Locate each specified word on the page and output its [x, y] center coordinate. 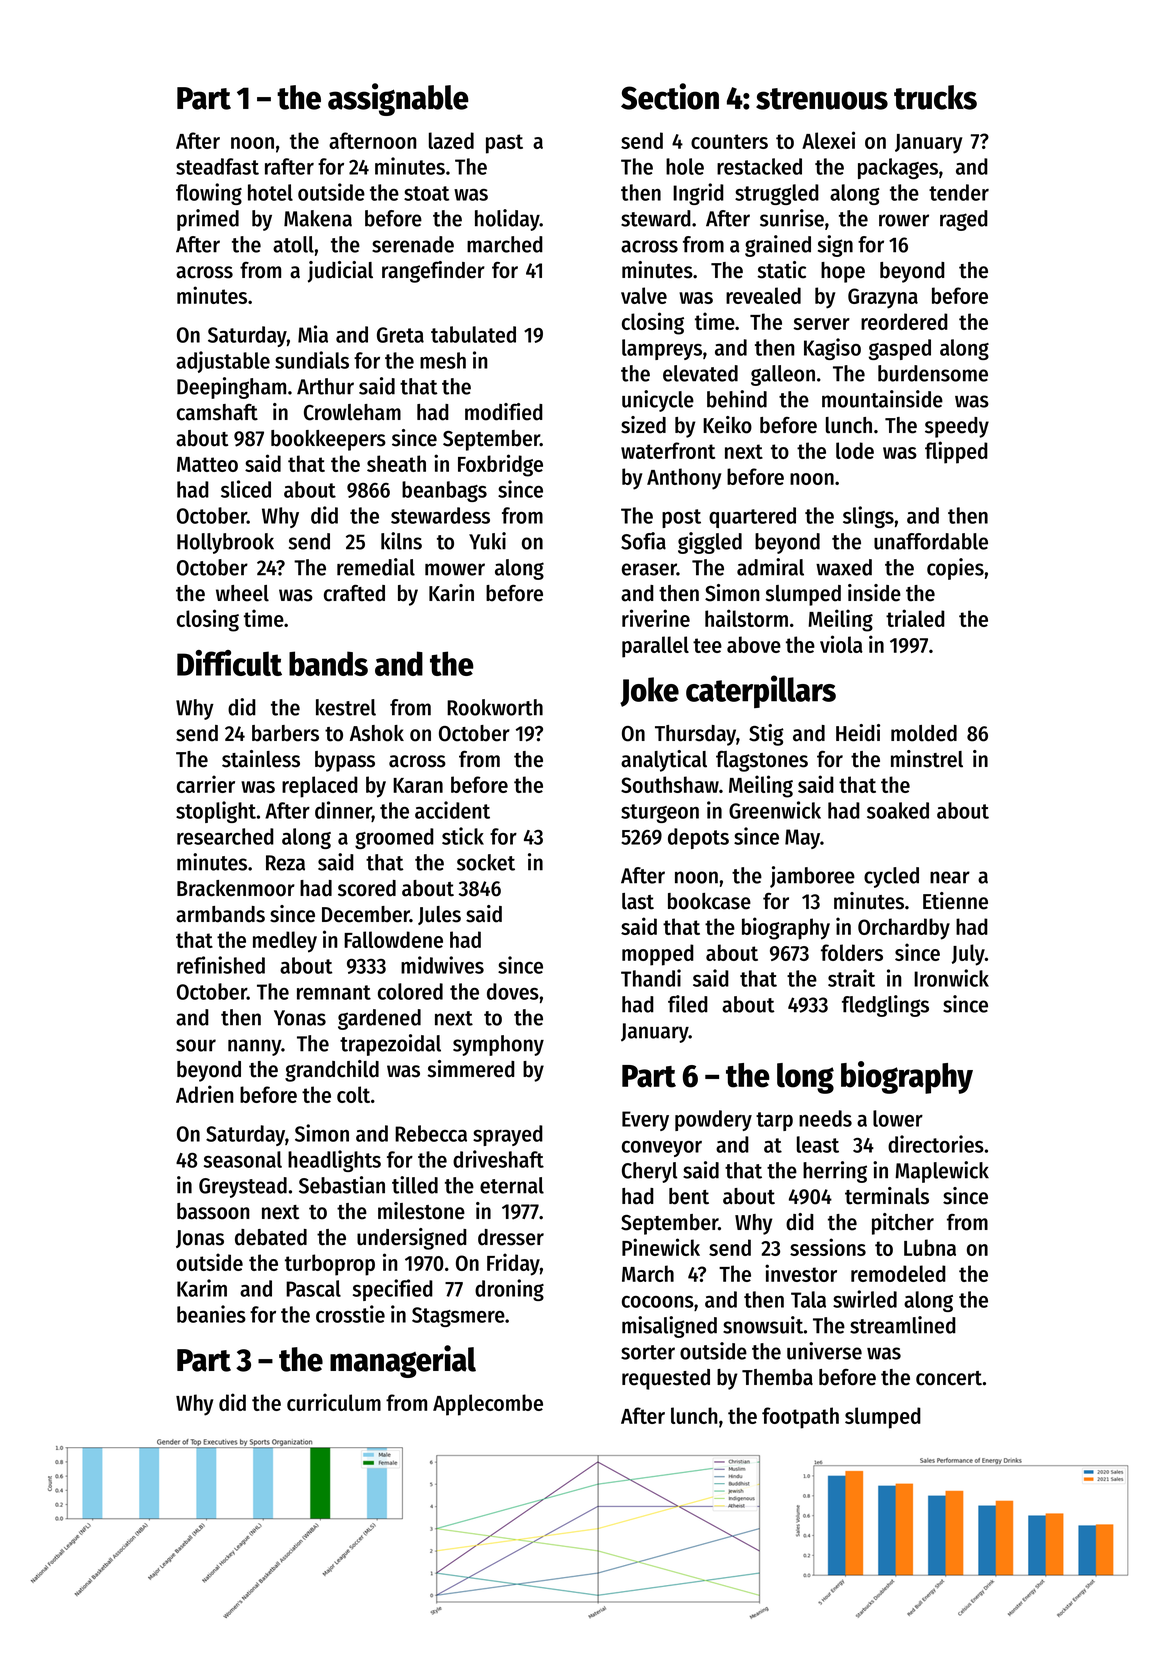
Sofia [643, 541]
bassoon [213, 1211]
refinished [221, 965]
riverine [656, 618]
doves [513, 991]
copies [955, 569]
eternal [512, 1185]
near [950, 877]
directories [936, 1144]
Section [670, 96]
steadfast [217, 166]
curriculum [334, 1402]
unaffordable [931, 541]
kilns [401, 541]
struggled [777, 194]
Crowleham [352, 412]
